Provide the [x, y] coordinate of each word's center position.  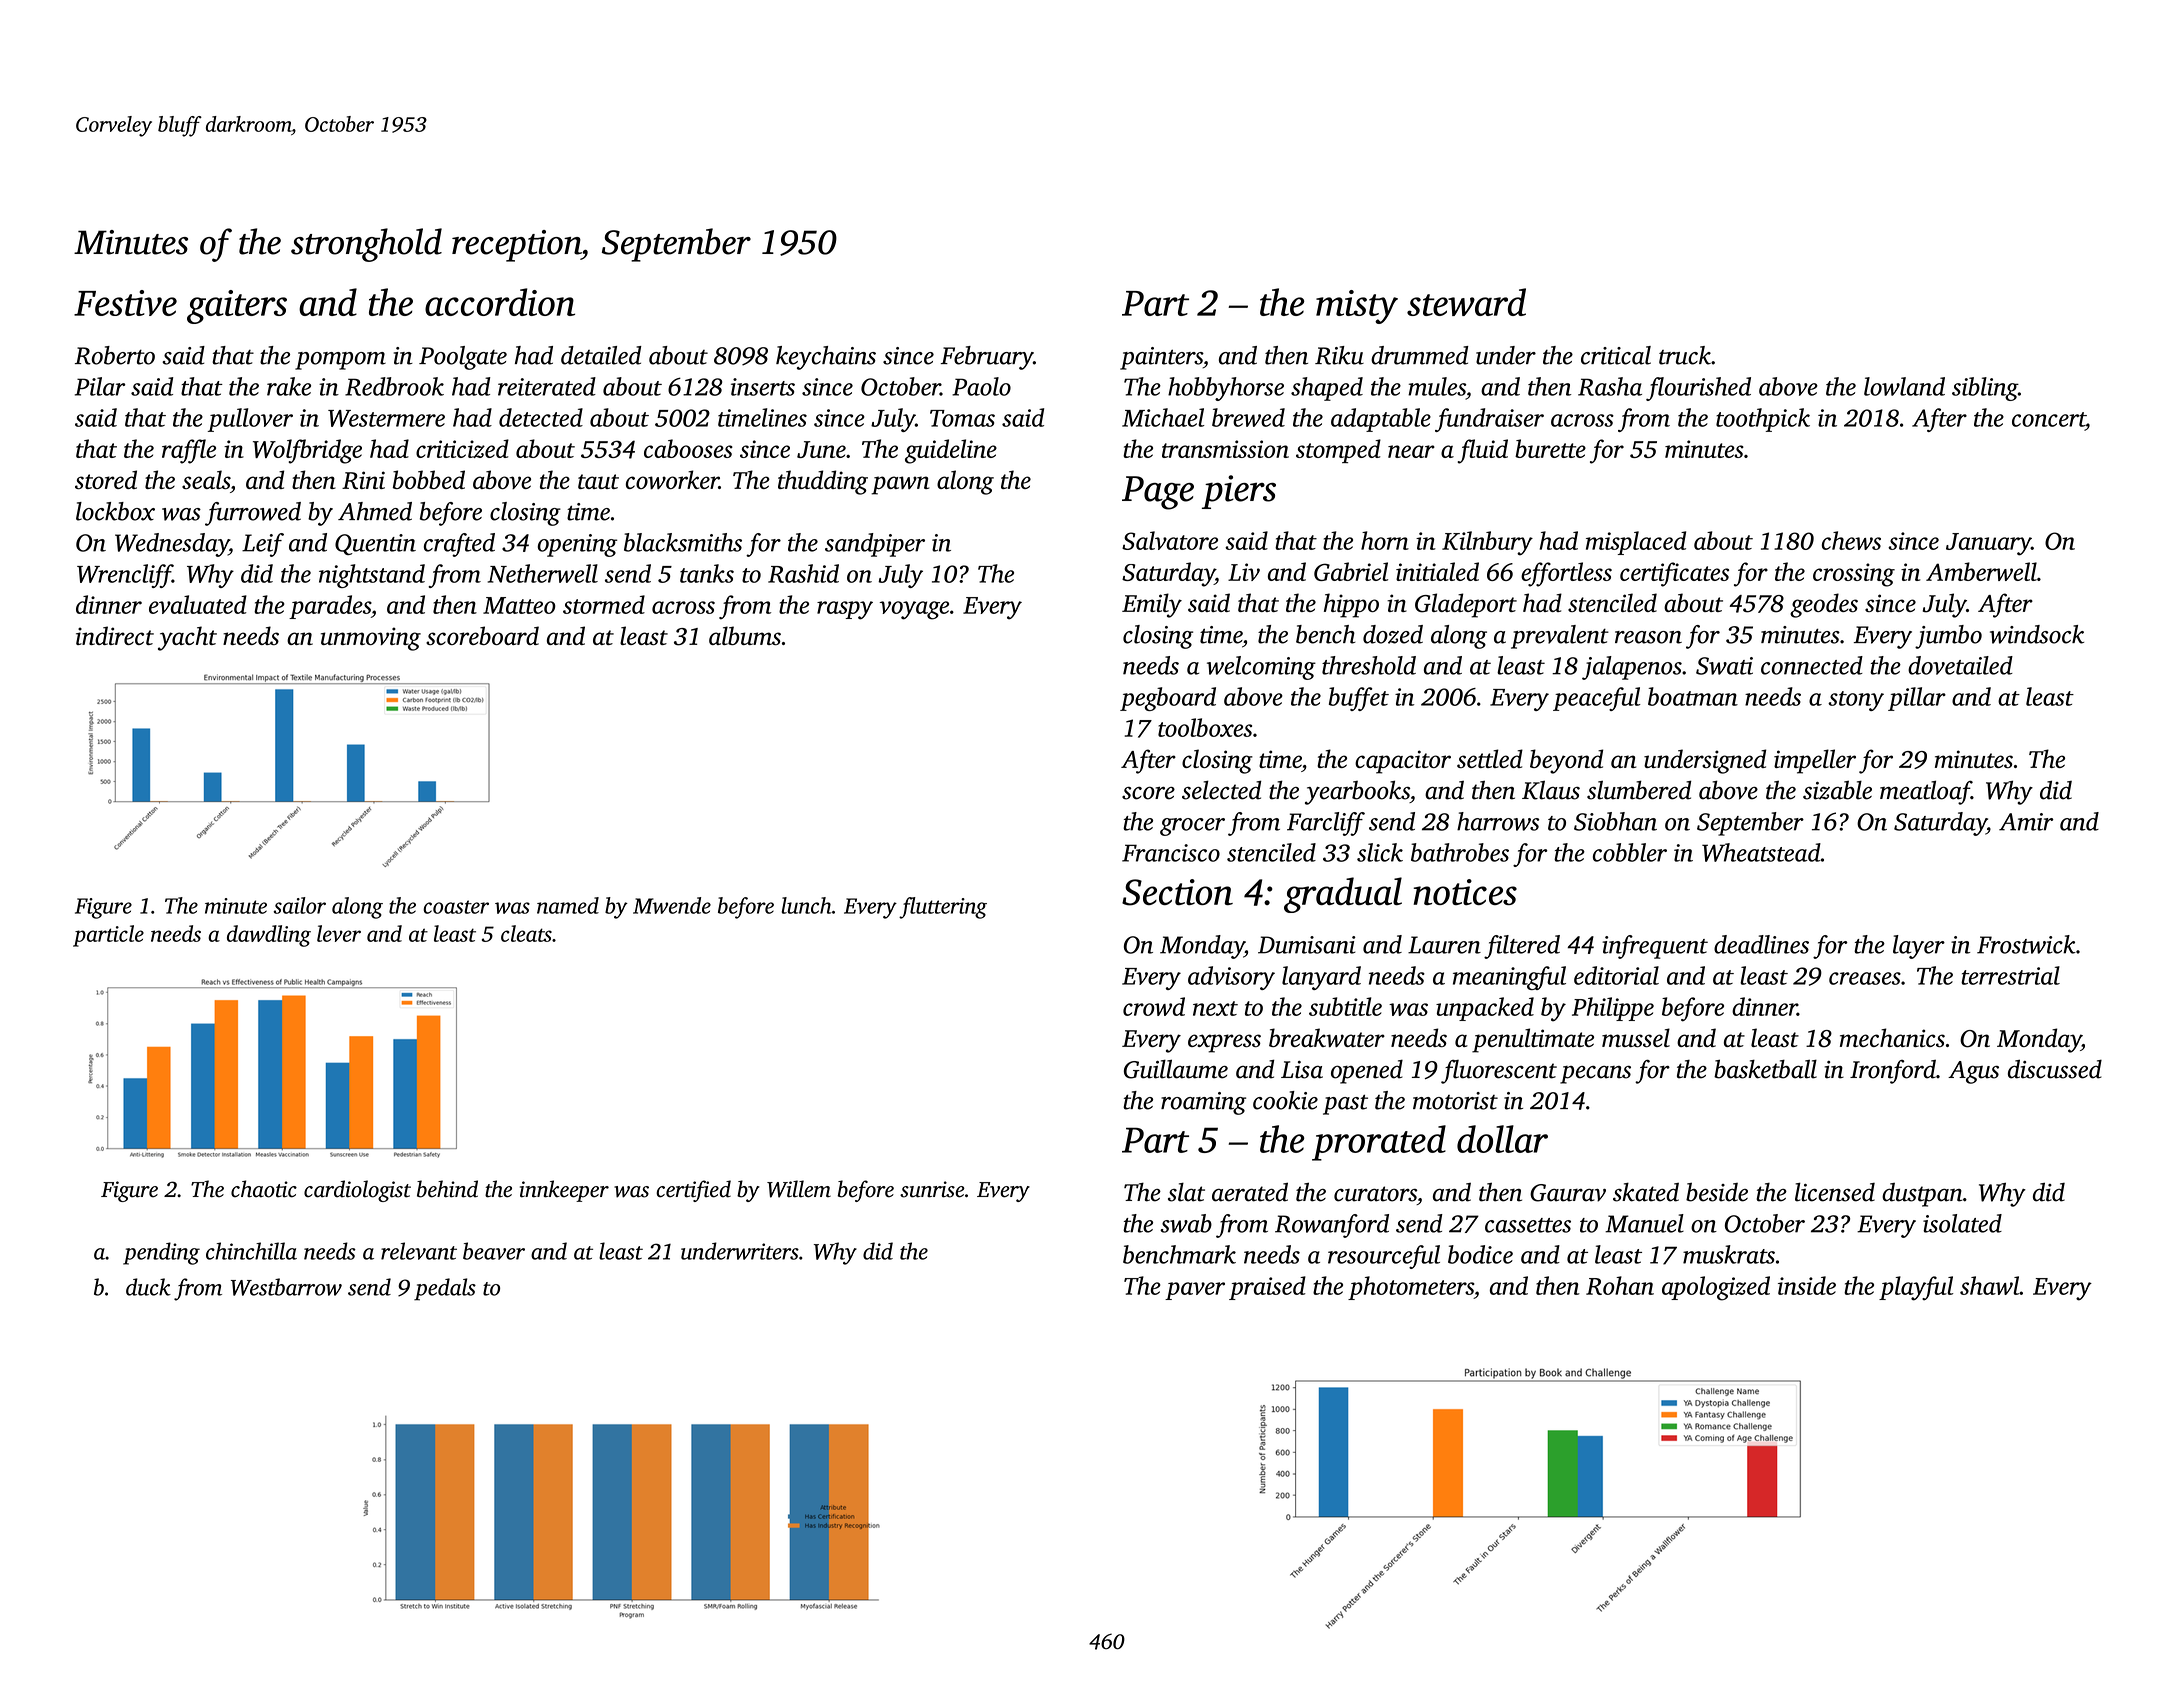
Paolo [981, 386]
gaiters [237, 307]
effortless [1566, 574]
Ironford [1893, 1072]
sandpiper [875, 545]
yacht [187, 638]
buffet [1359, 699]
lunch [807, 905]
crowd [1154, 1006]
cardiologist [357, 1191]
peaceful [1597, 699]
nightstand [372, 576]
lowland [1904, 386]
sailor [299, 905]
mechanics [1892, 1037]
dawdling [269, 936]
